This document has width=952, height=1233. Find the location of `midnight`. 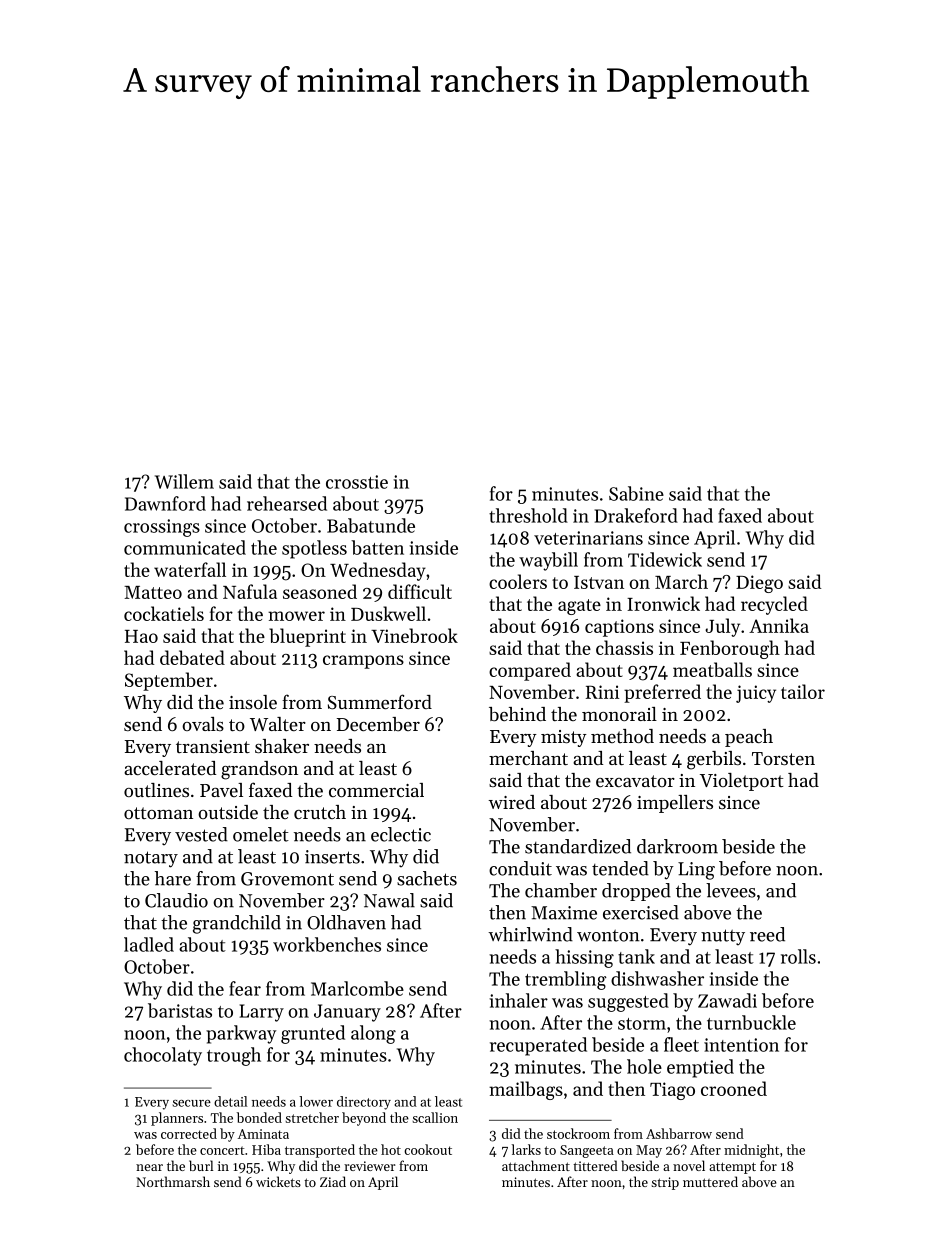

midnight is located at coordinates (751, 1151).
